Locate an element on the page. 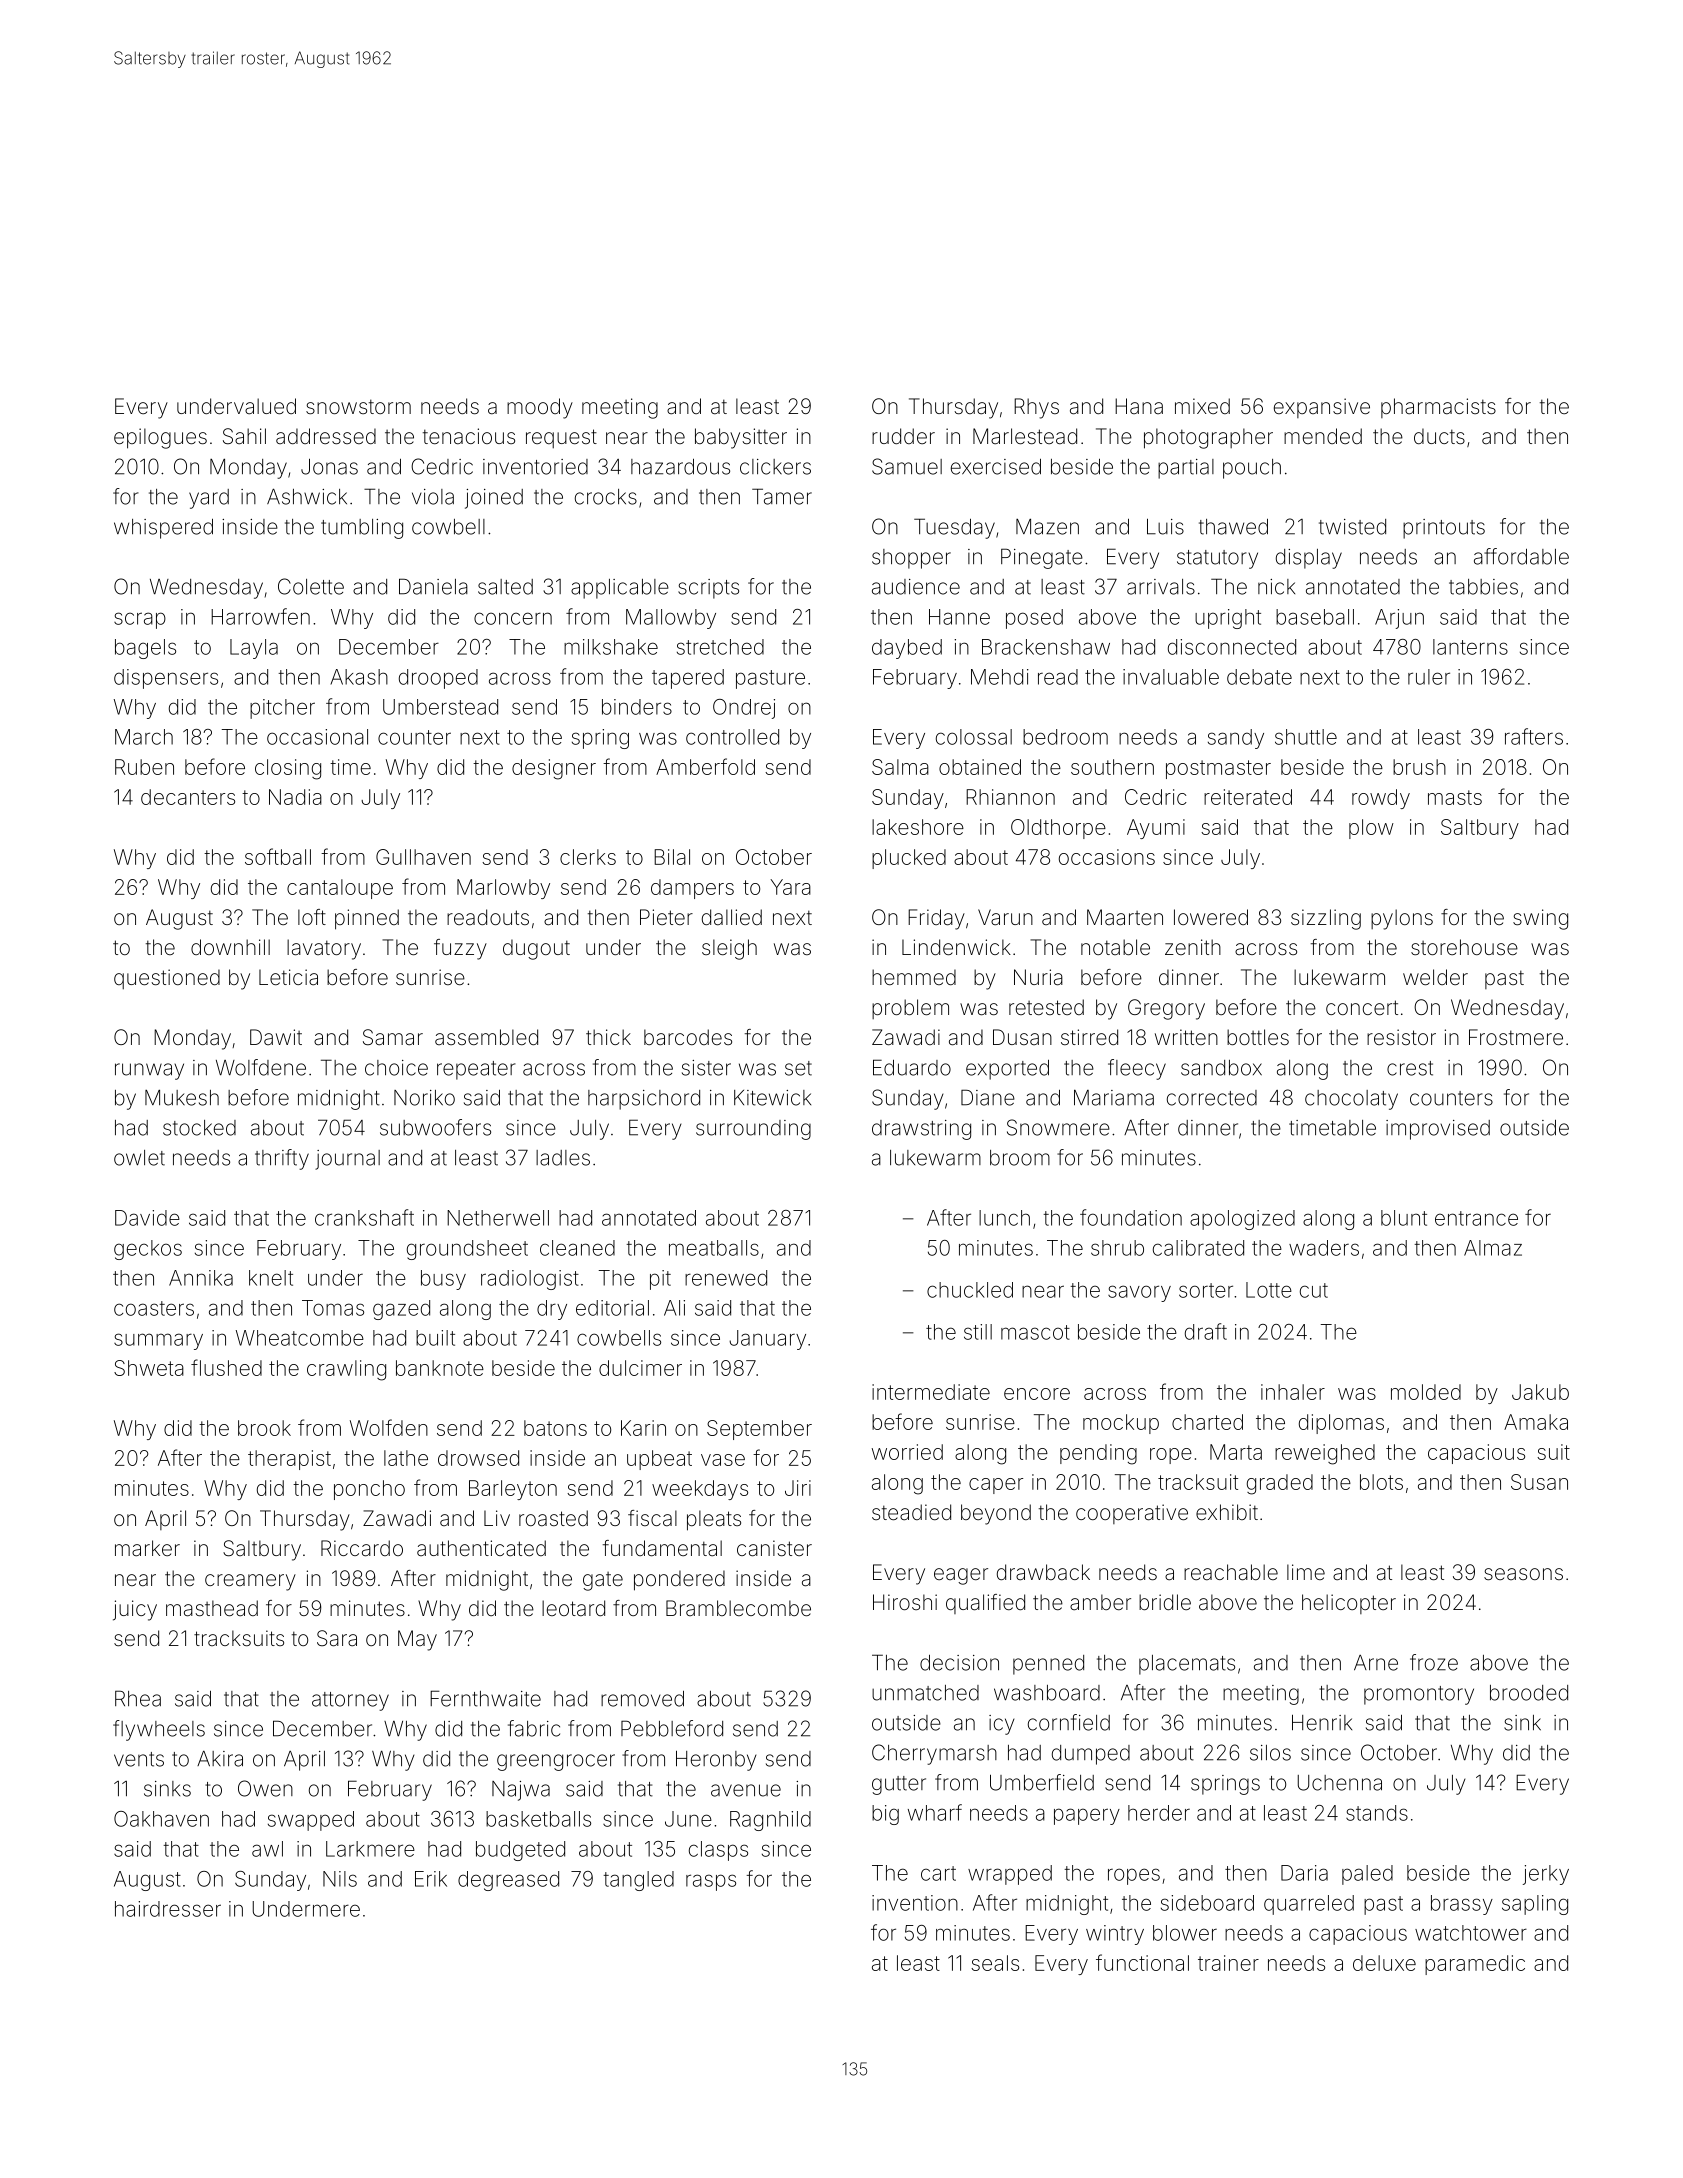 The image size is (1683, 2178). clasps is located at coordinates (718, 1851).
